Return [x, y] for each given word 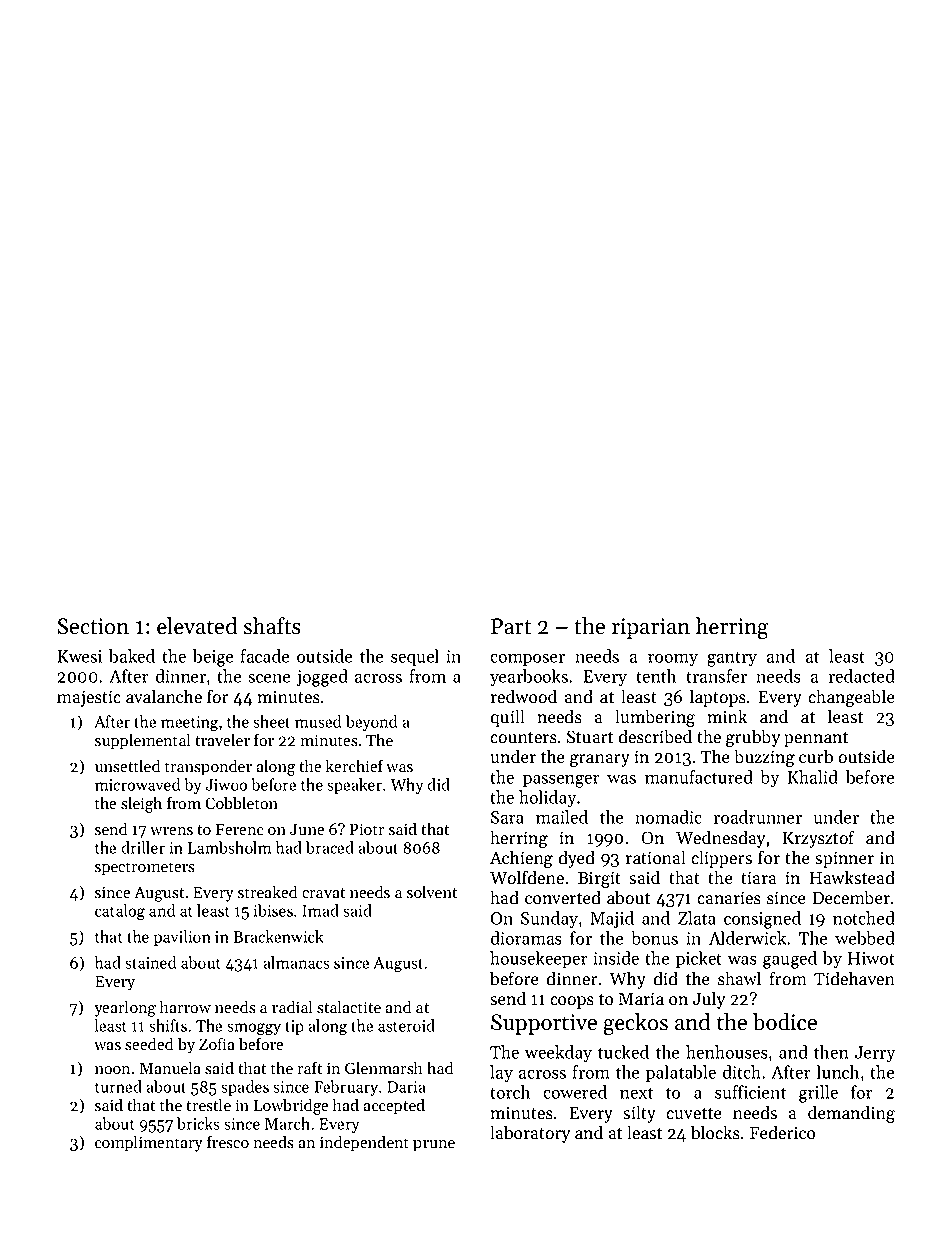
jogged [322, 678]
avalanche [164, 696]
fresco [228, 1142]
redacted [861, 676]
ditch [742, 1072]
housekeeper [539, 959]
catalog [120, 912]
